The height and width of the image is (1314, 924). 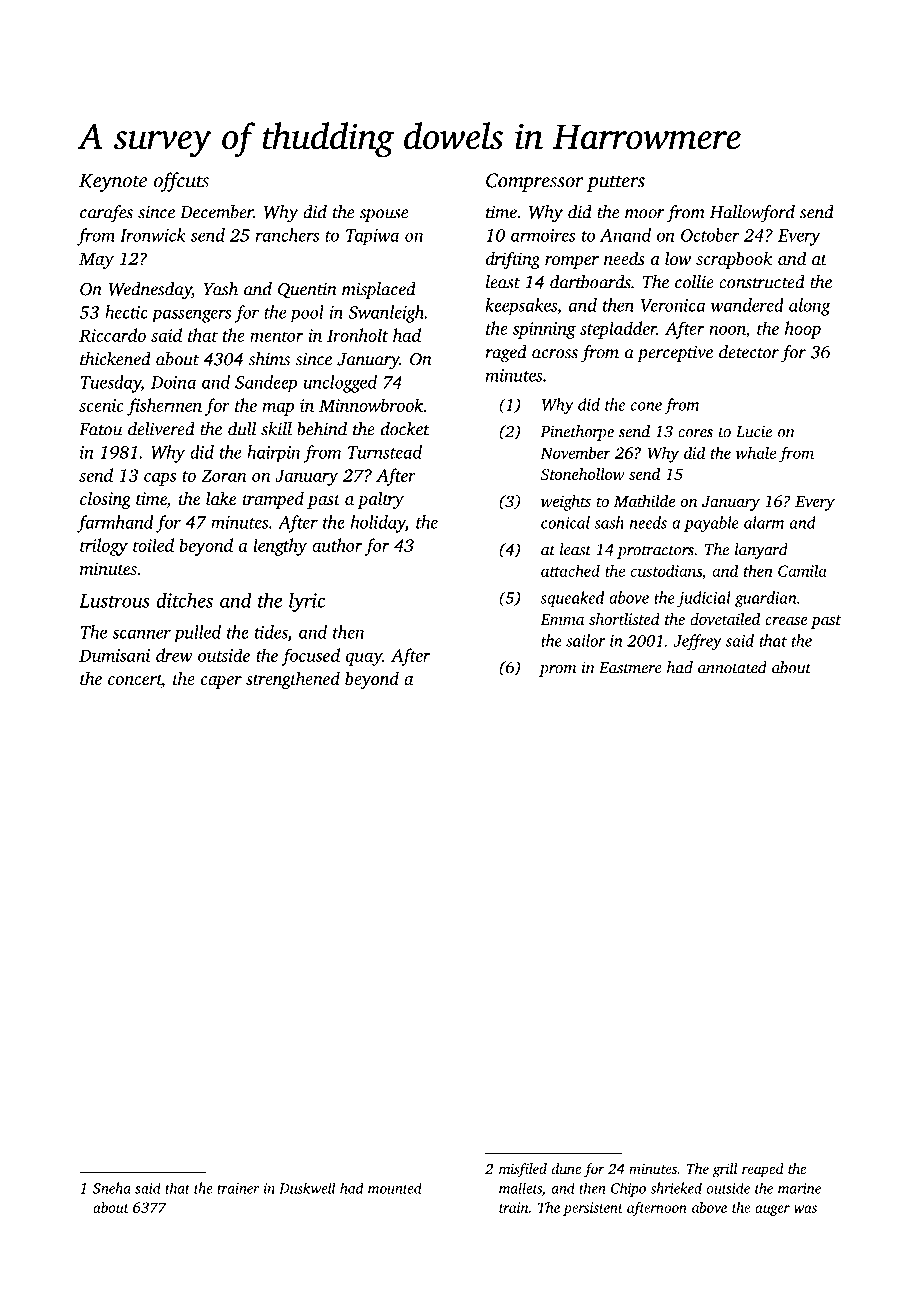 What do you see at coordinates (752, 214) in the image?
I see `Hallowford` at bounding box center [752, 214].
